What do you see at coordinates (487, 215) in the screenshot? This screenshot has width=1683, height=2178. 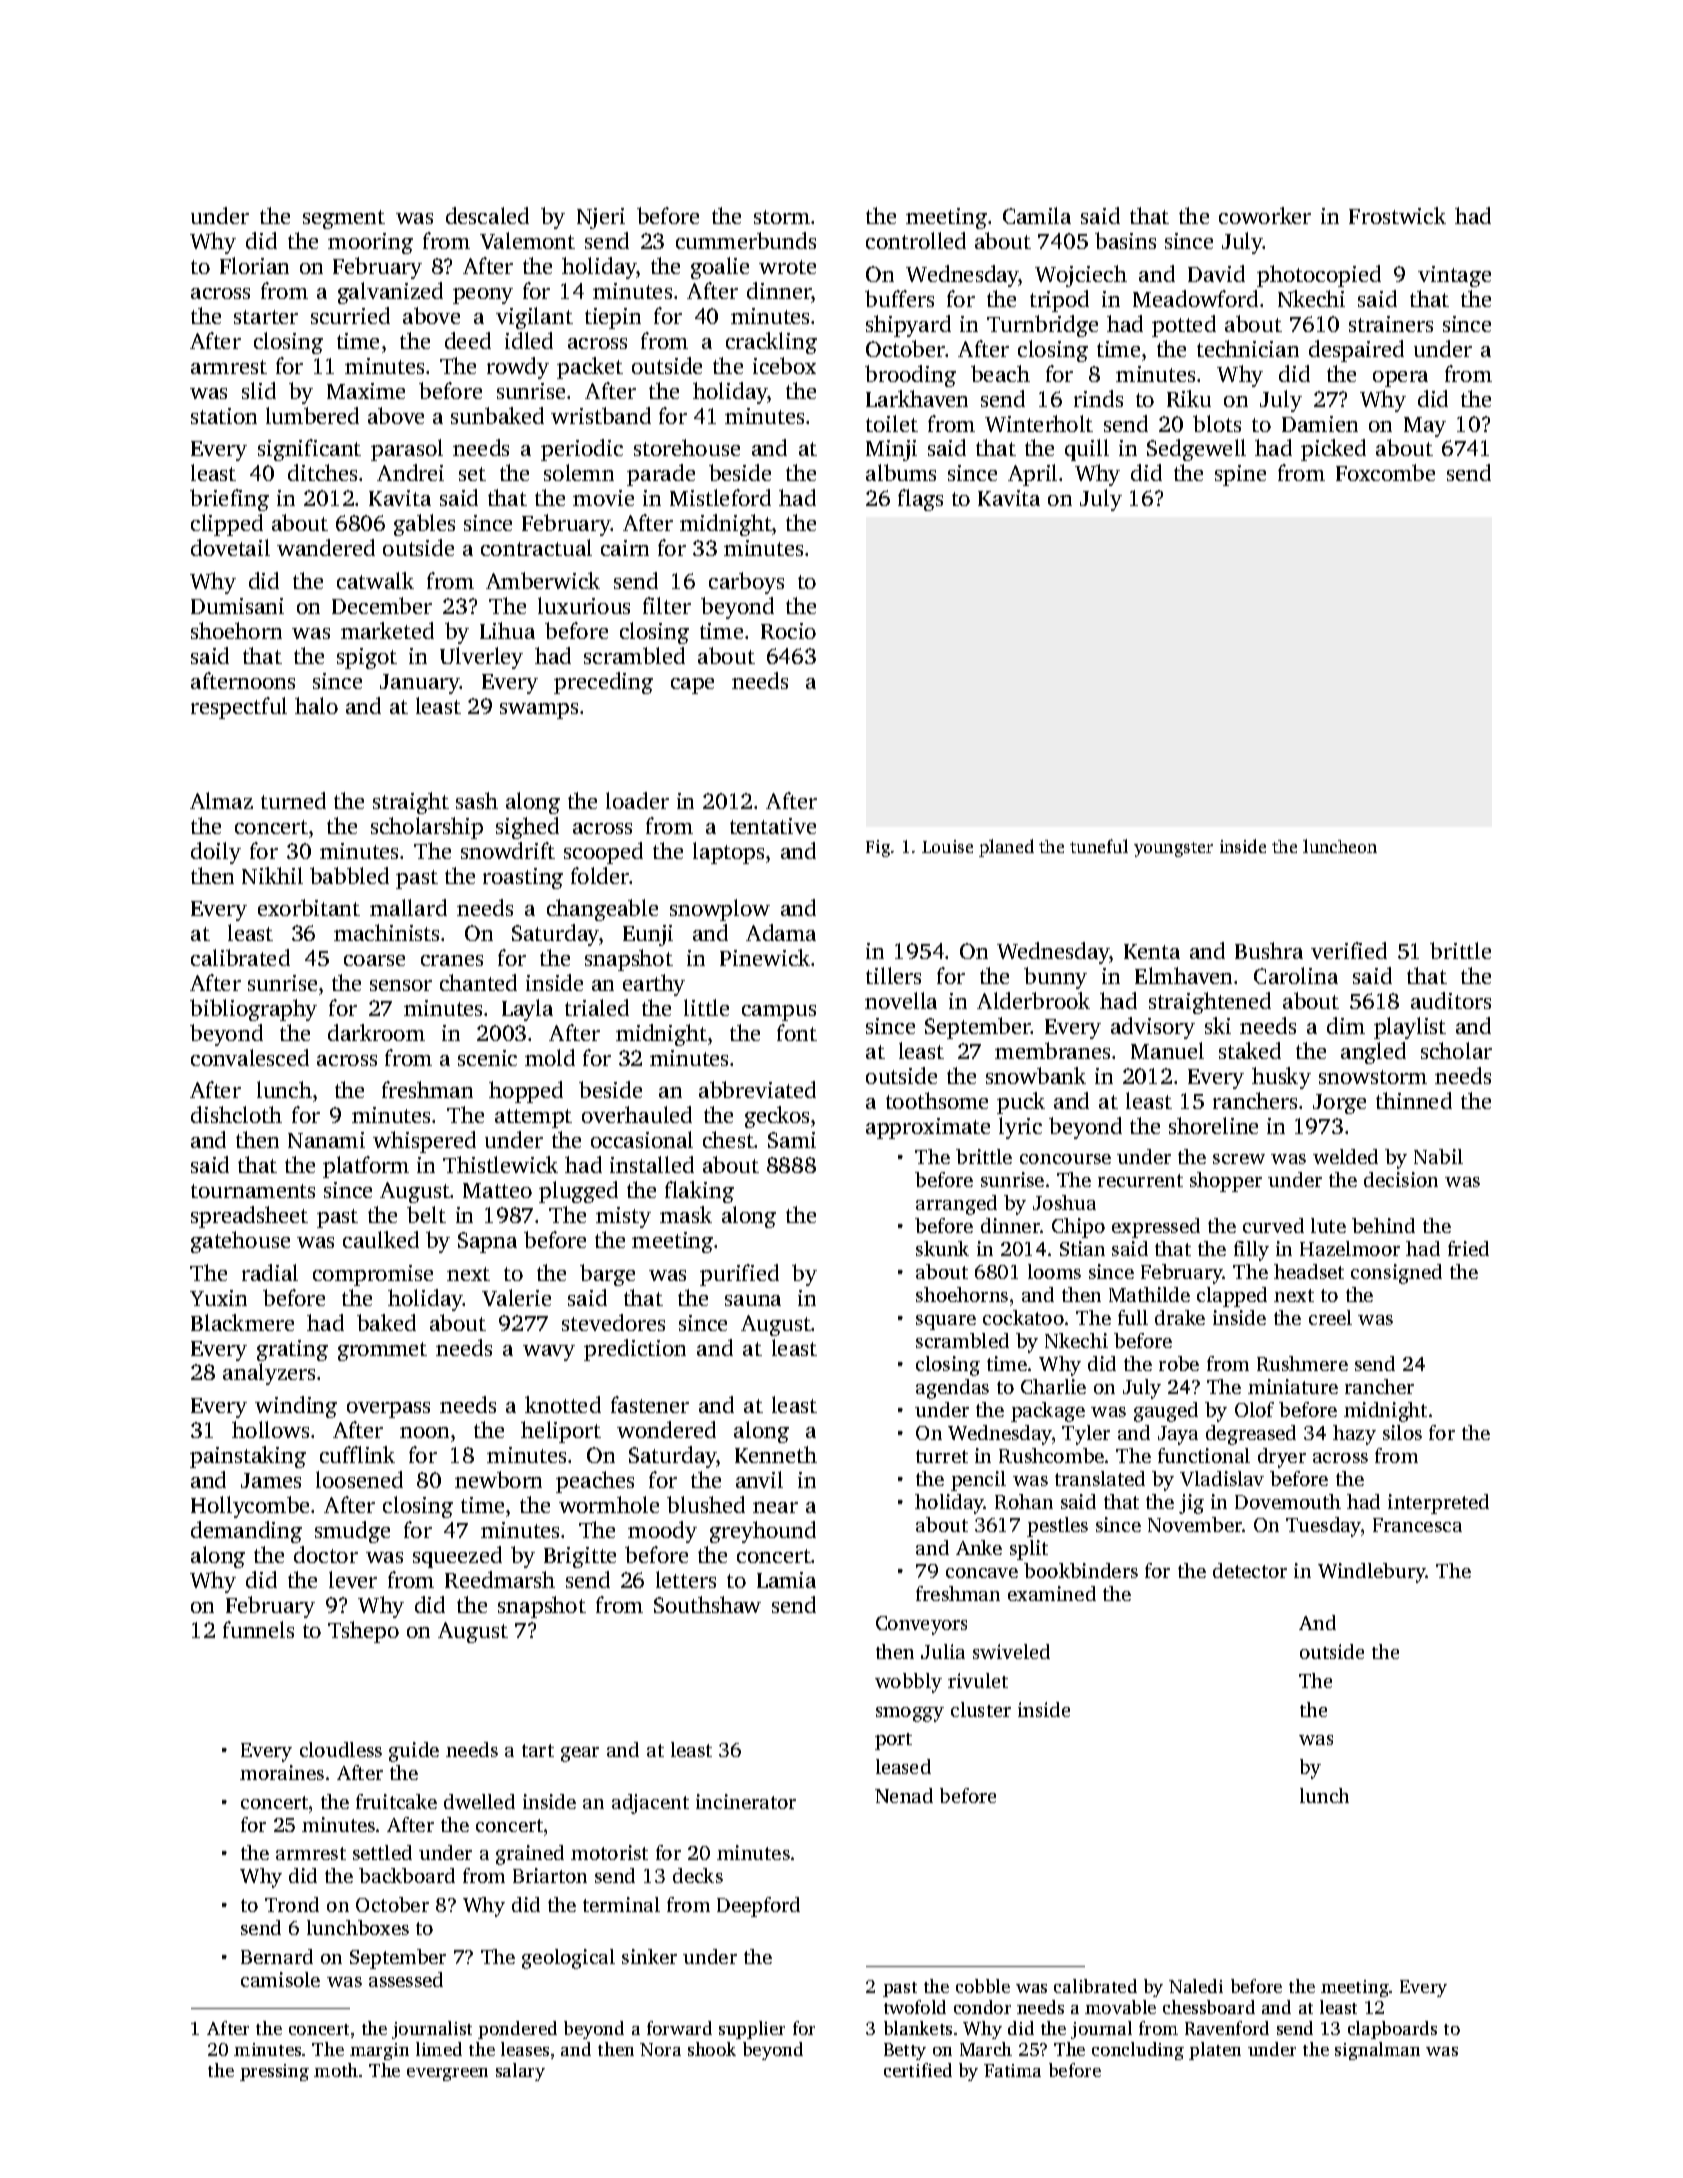 I see `descaled` at bounding box center [487, 215].
